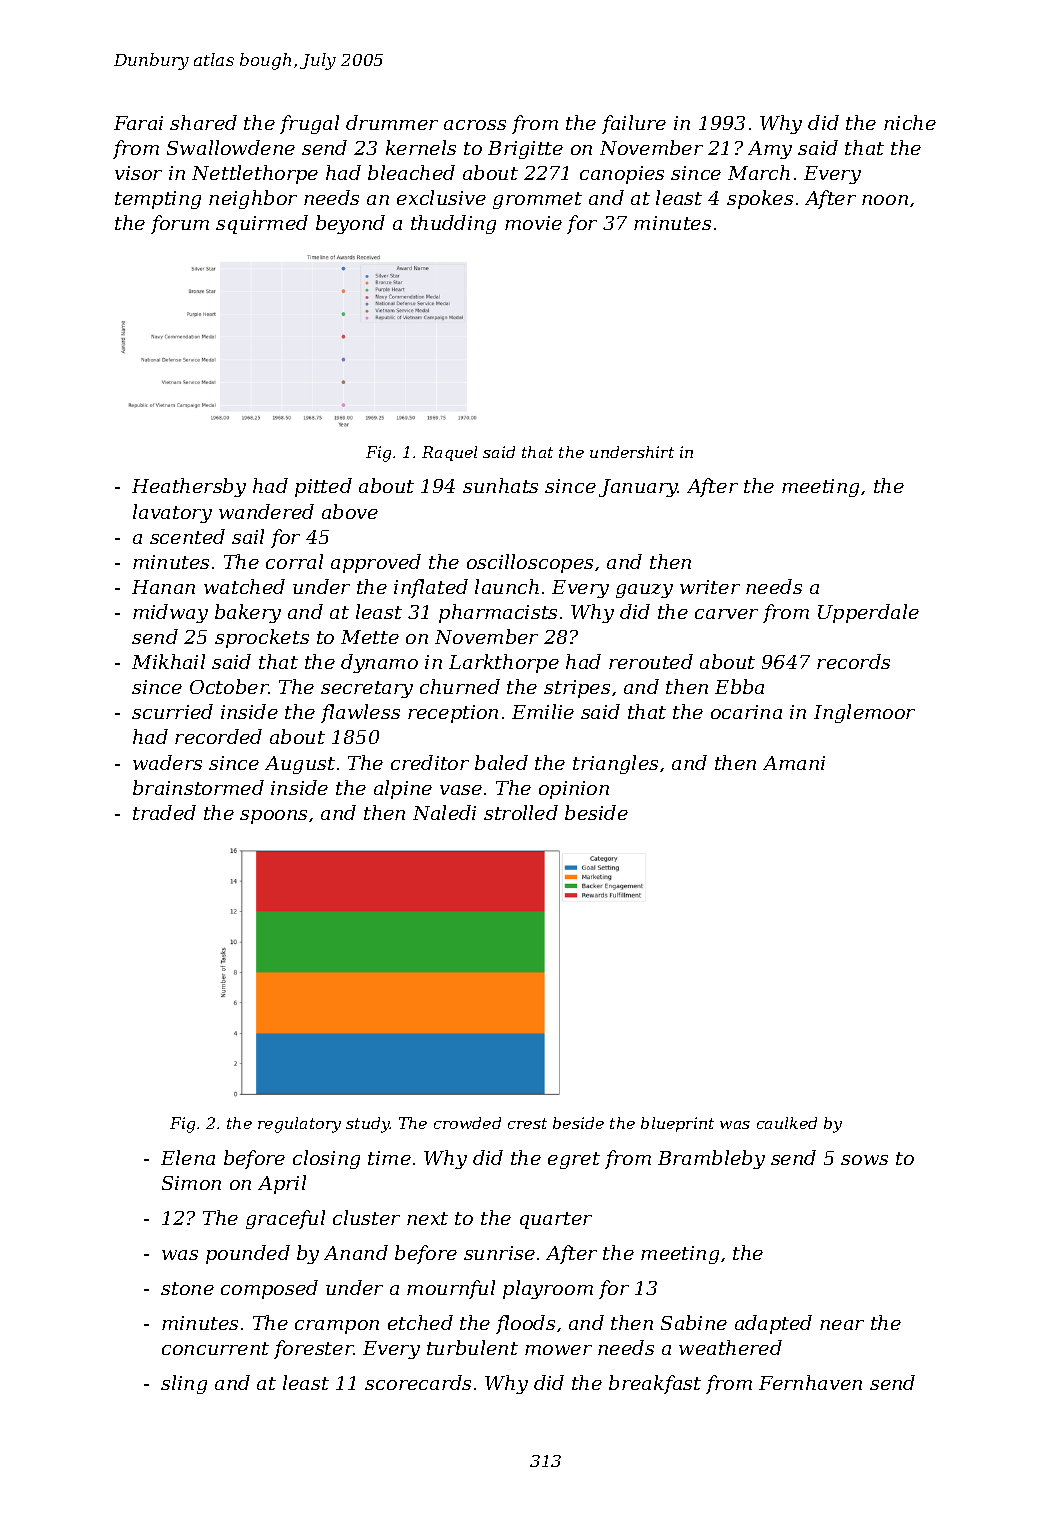  I want to click on exclusive, so click(441, 197).
